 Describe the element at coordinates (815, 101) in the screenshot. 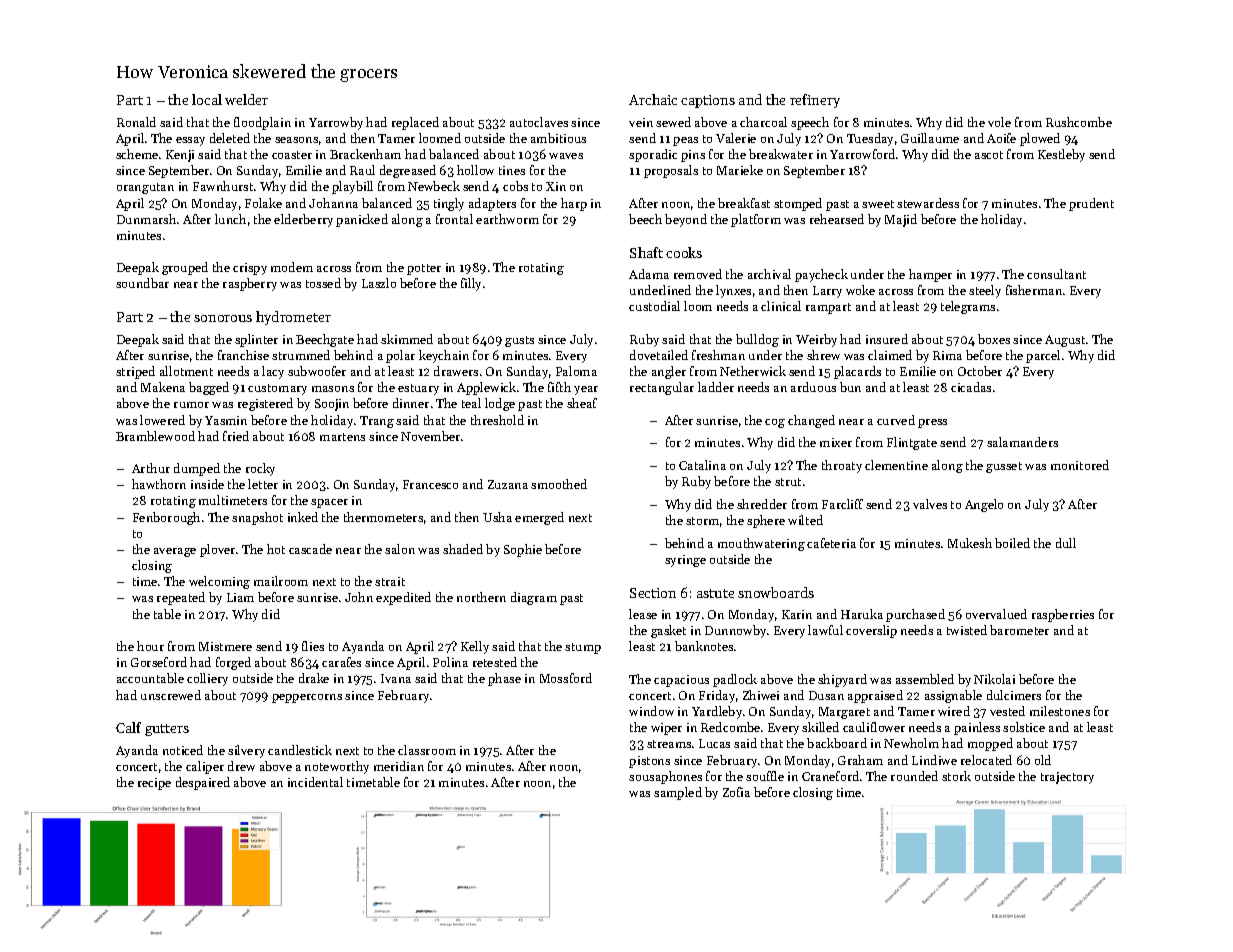

I see `refinery` at that location.
